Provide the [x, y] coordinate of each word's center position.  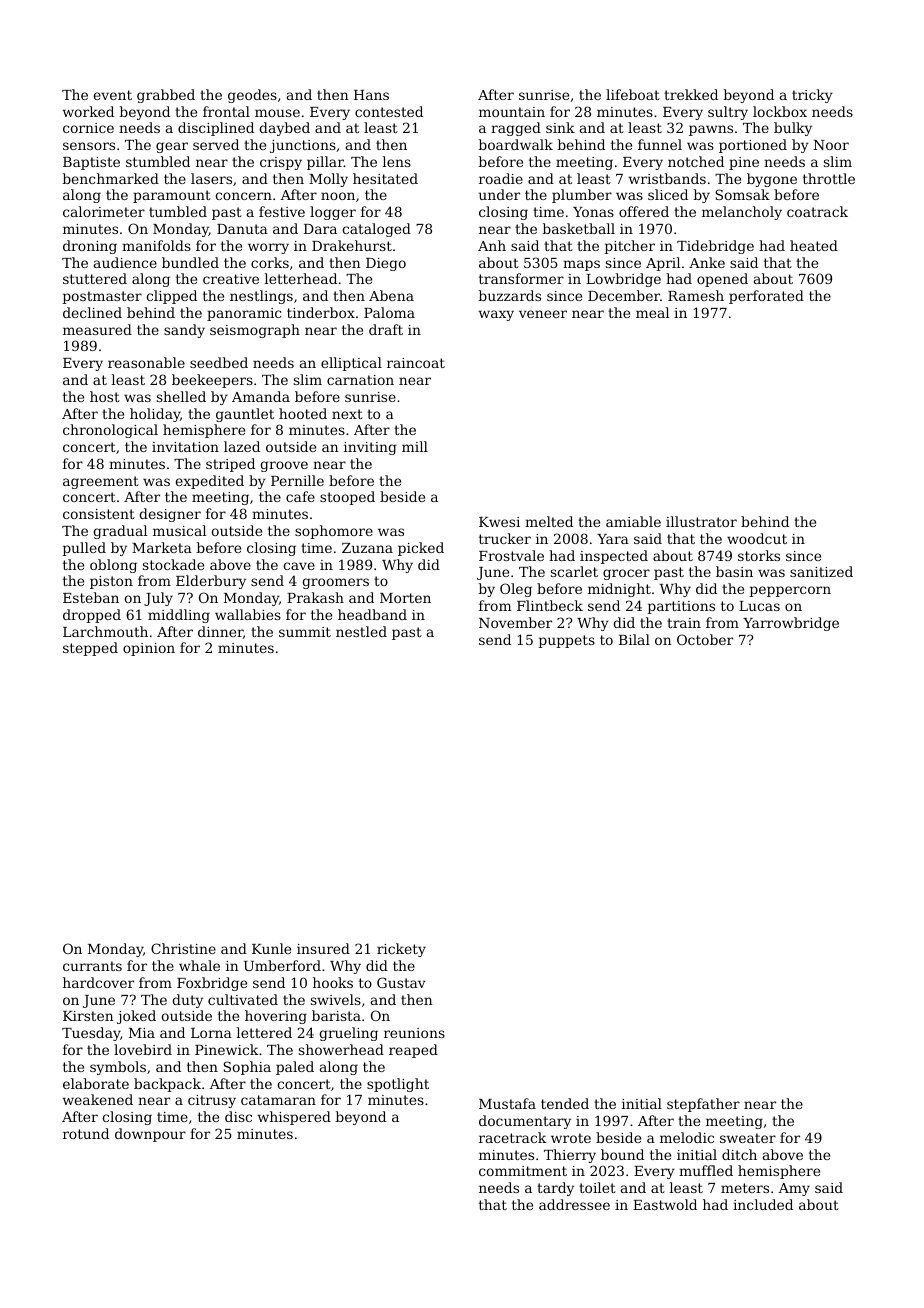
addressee [574, 1204]
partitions [681, 607]
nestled [361, 631]
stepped [90, 649]
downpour [150, 1135]
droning [90, 247]
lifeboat [633, 94]
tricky [812, 96]
